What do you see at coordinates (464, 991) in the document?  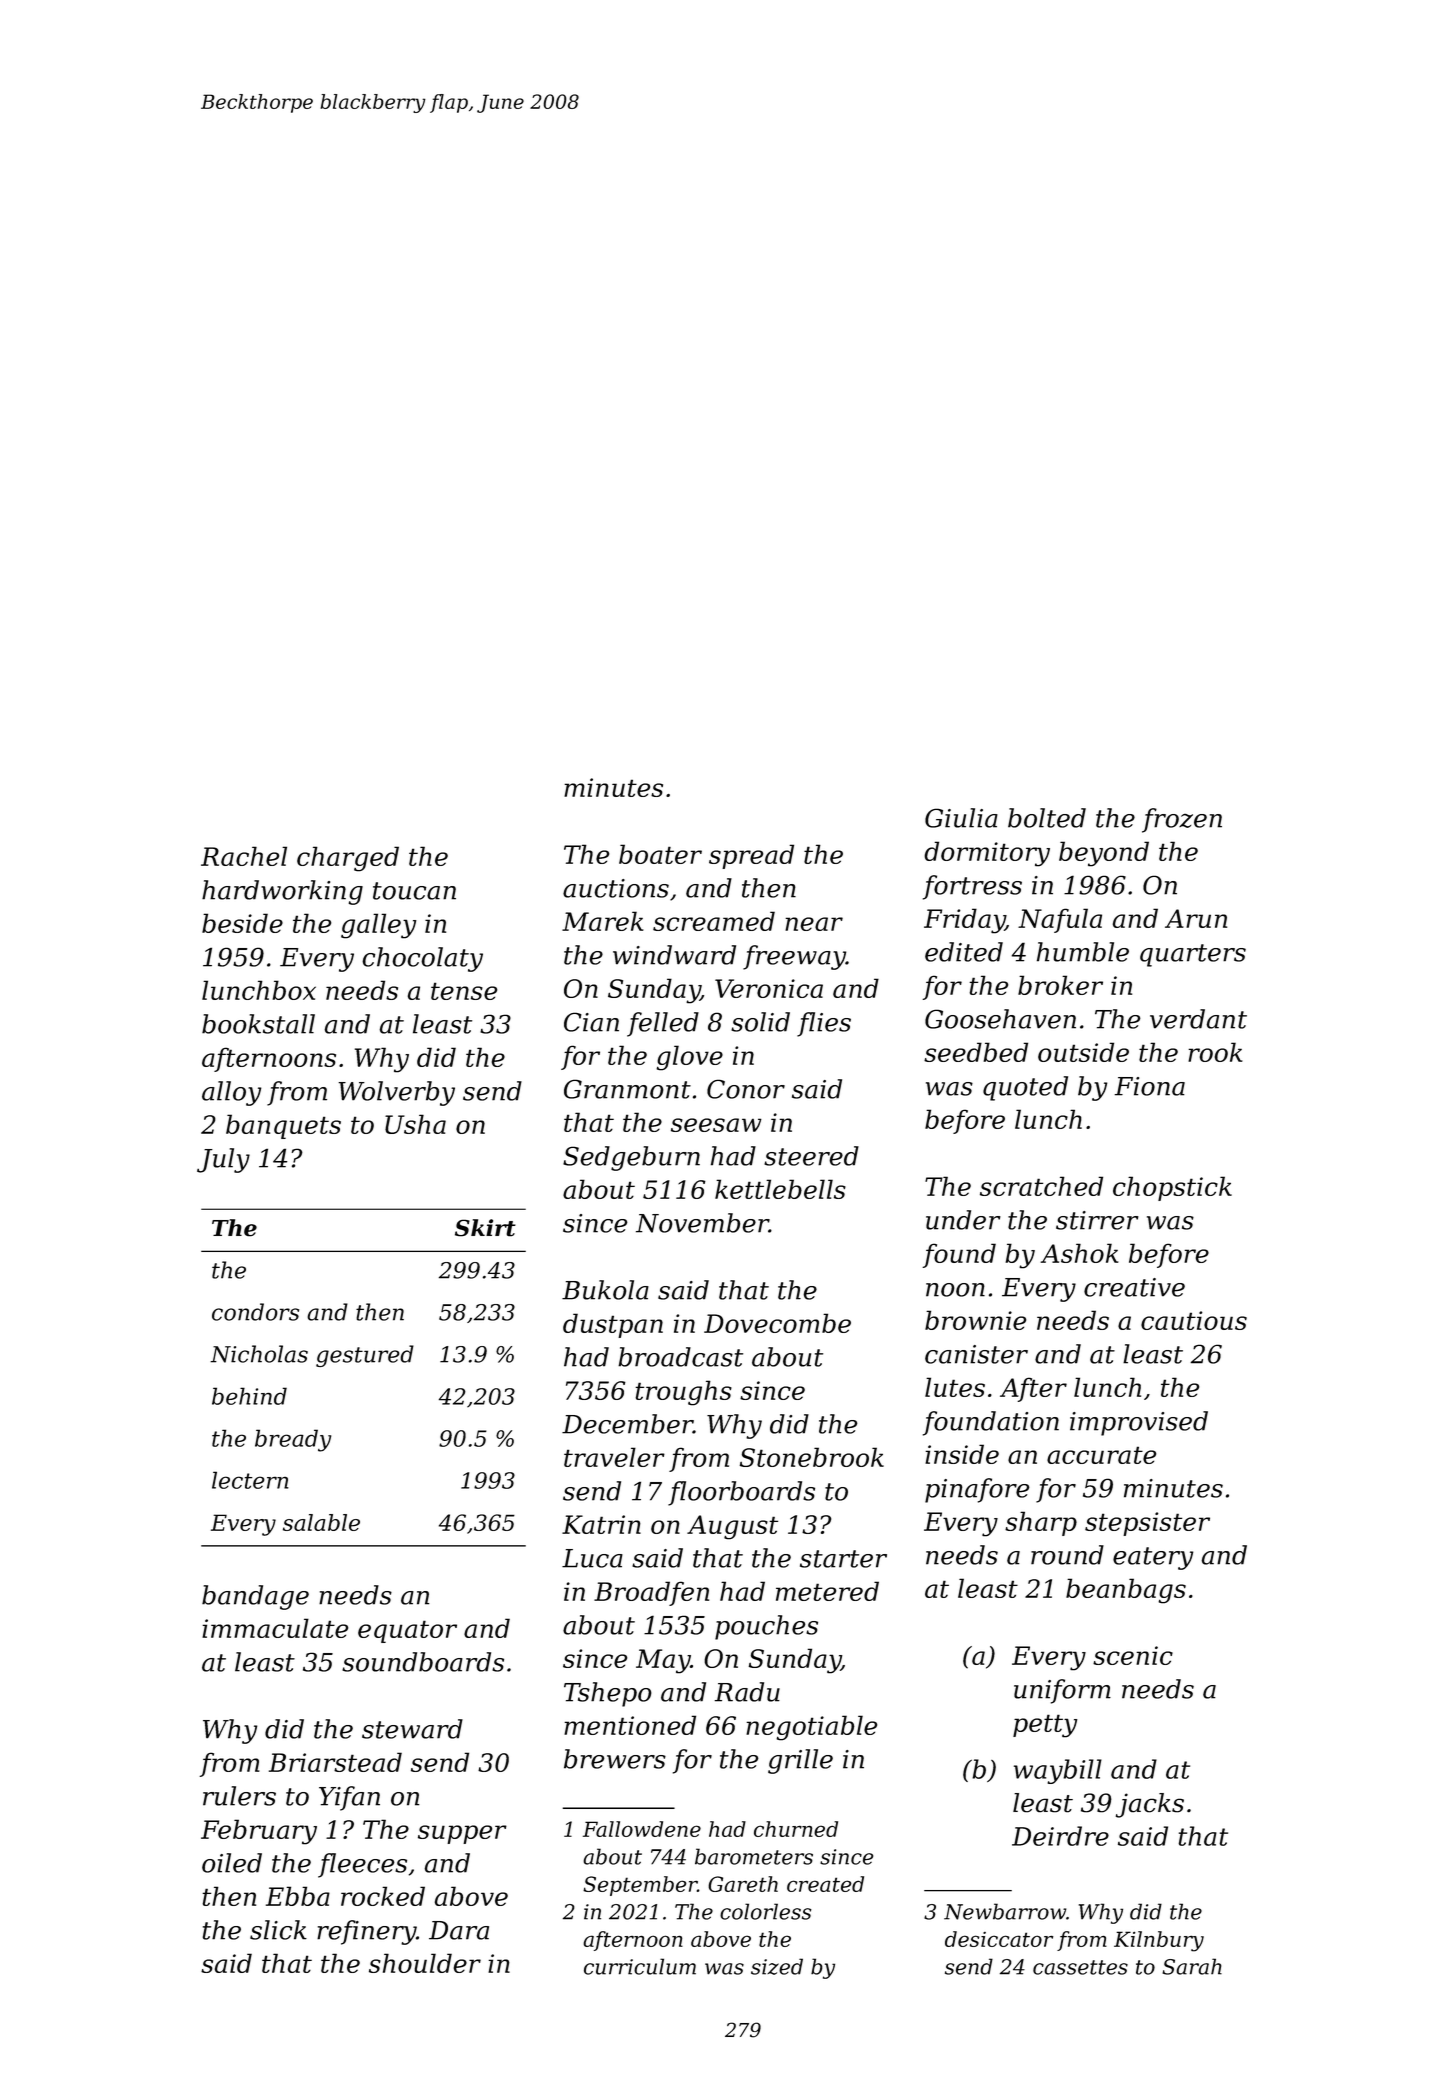 I see `tense` at bounding box center [464, 991].
